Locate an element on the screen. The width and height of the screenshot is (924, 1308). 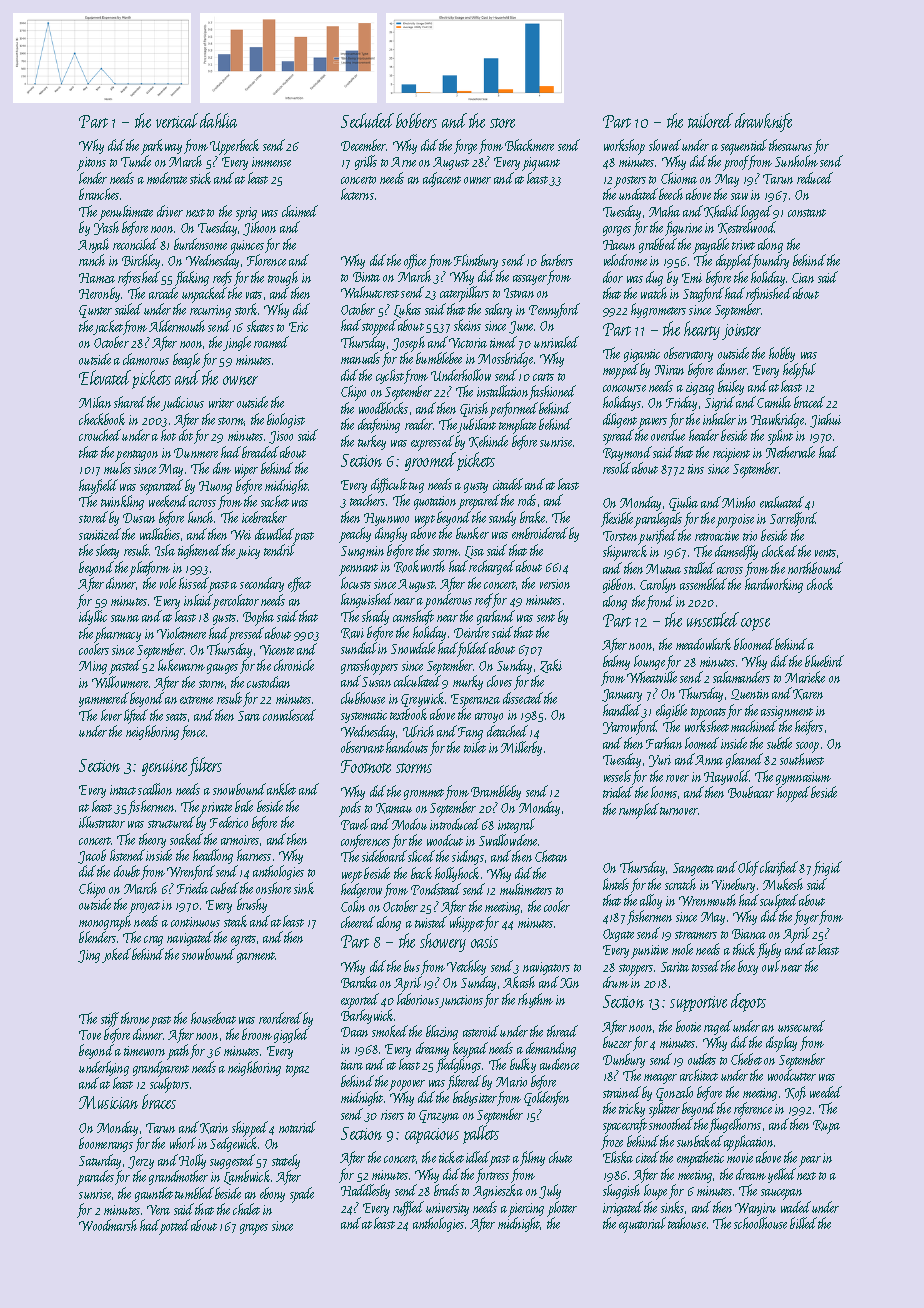
observant is located at coordinates (362, 747).
